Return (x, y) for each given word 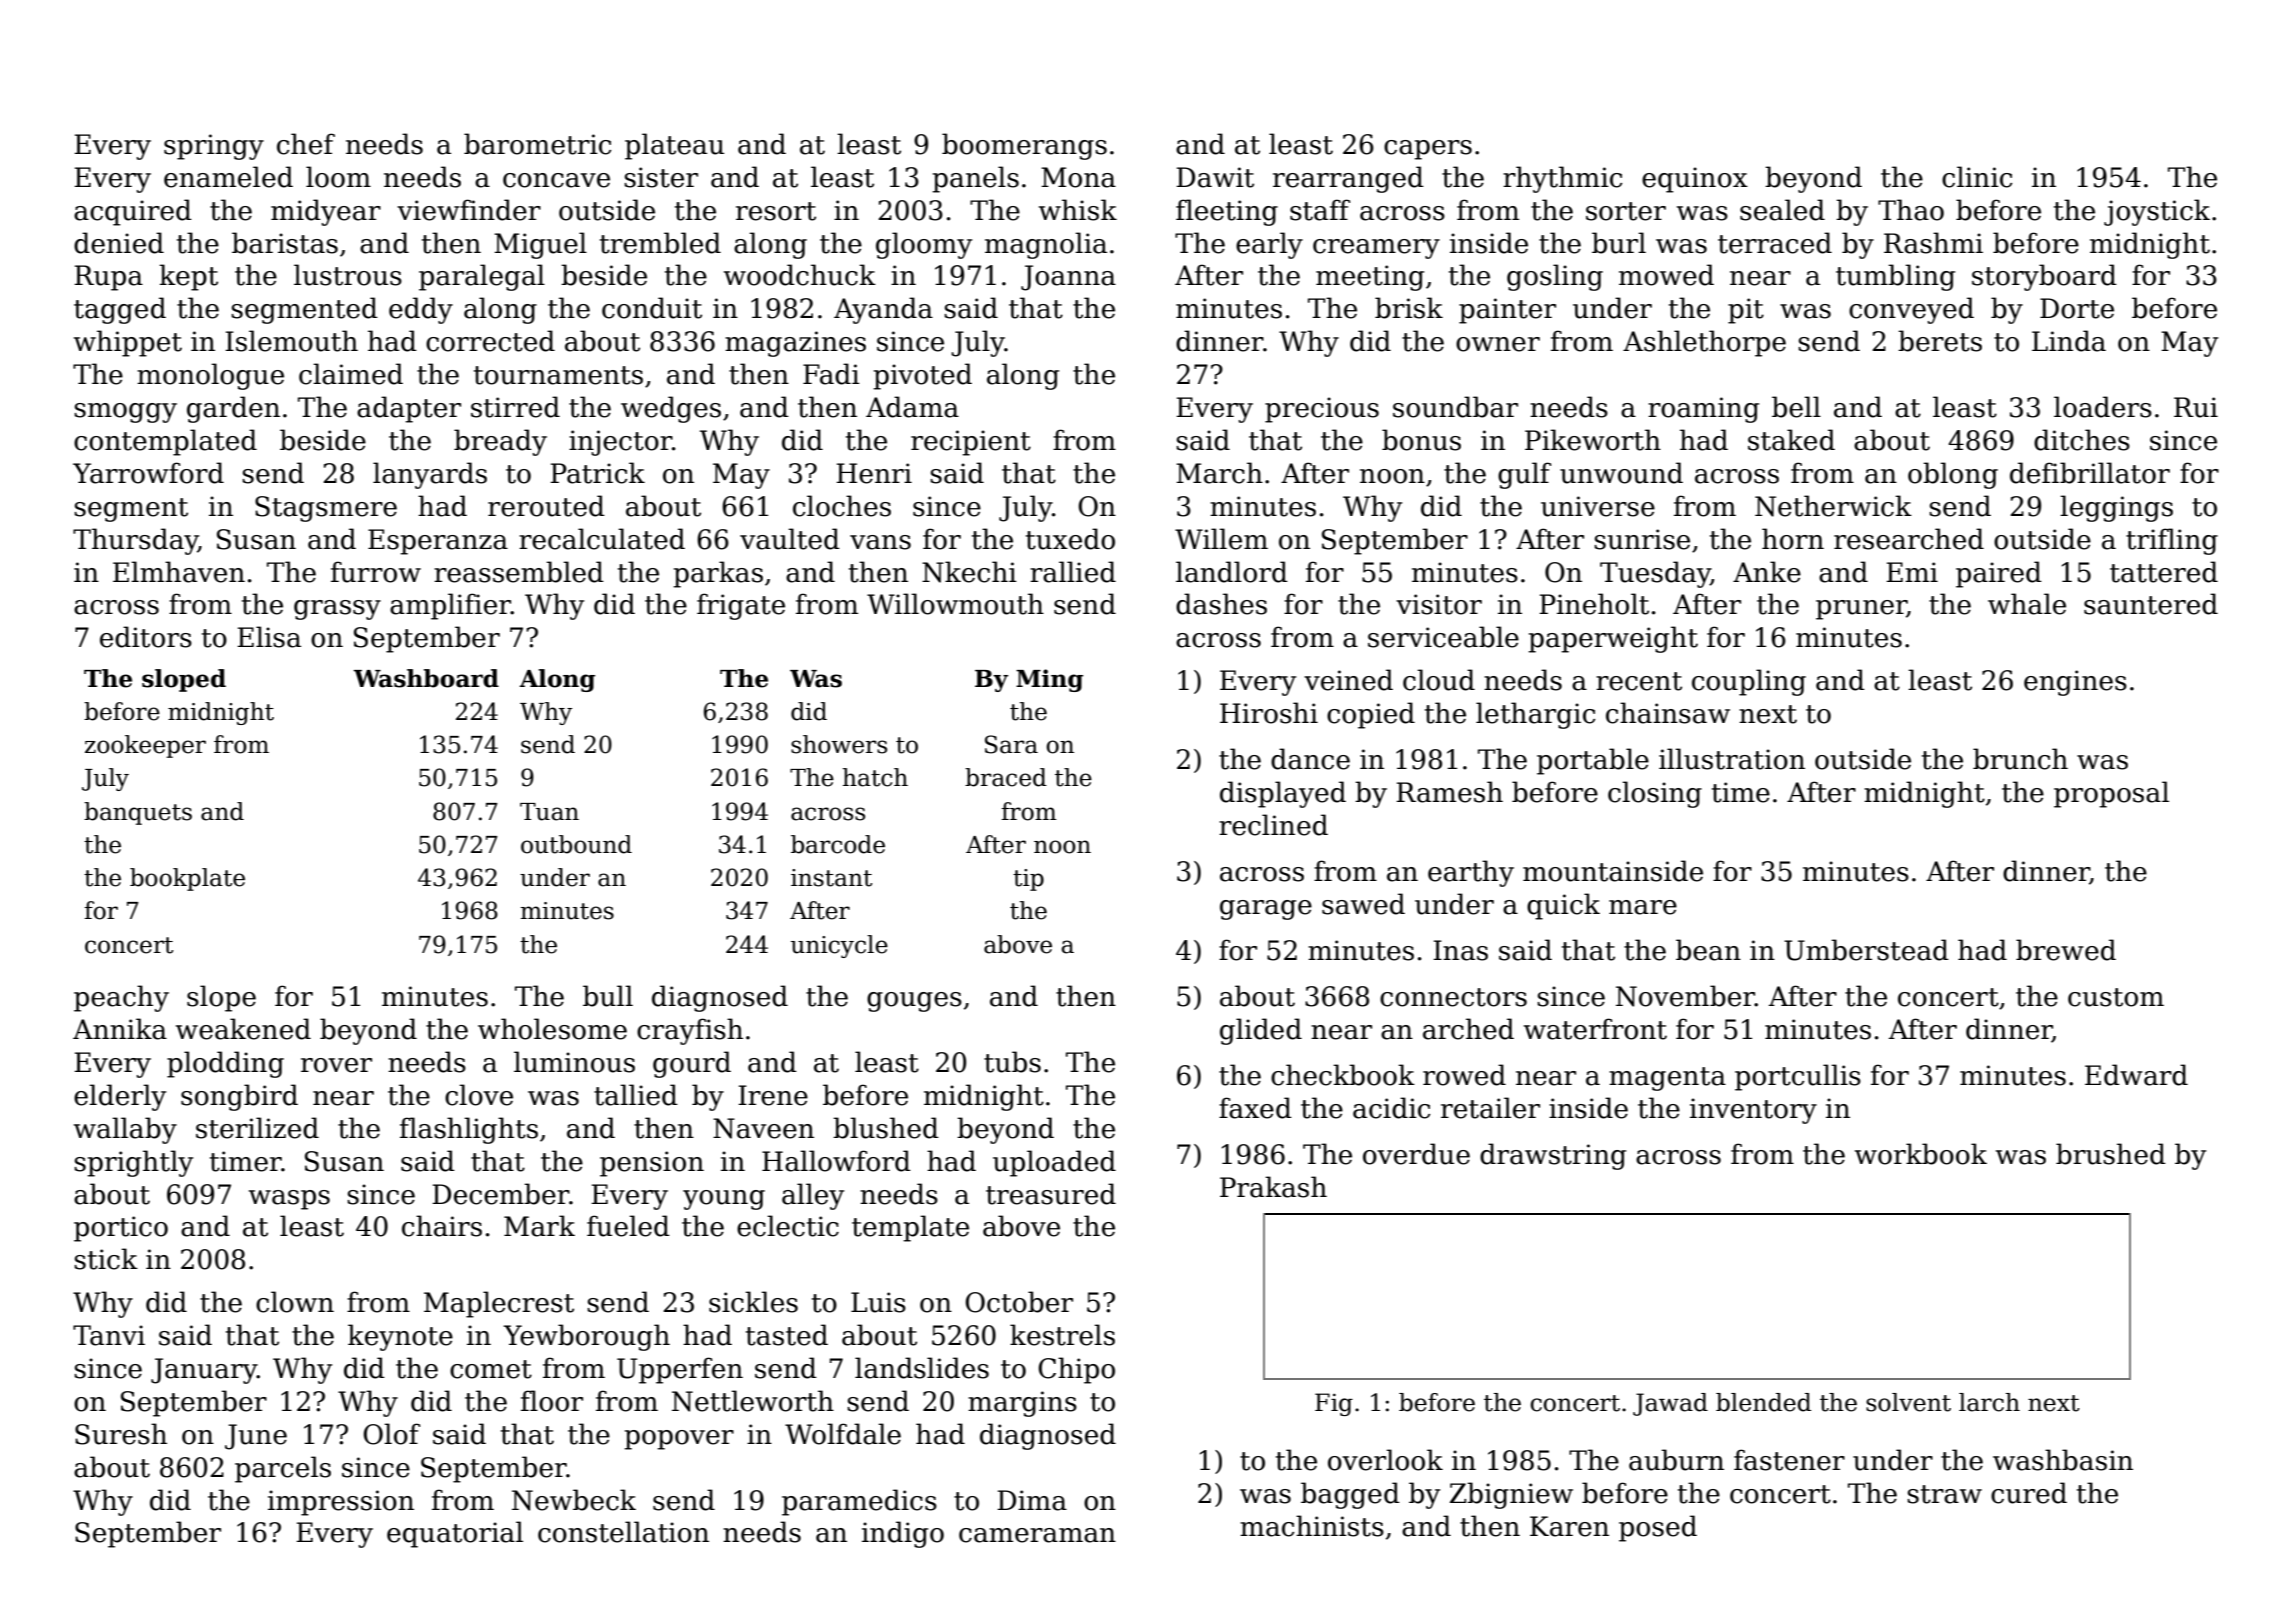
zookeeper (145, 746)
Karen (1569, 1526)
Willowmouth (955, 604)
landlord (1232, 572)
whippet (128, 343)
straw (1944, 1494)
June (256, 1437)
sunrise (1642, 539)
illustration (1732, 759)
